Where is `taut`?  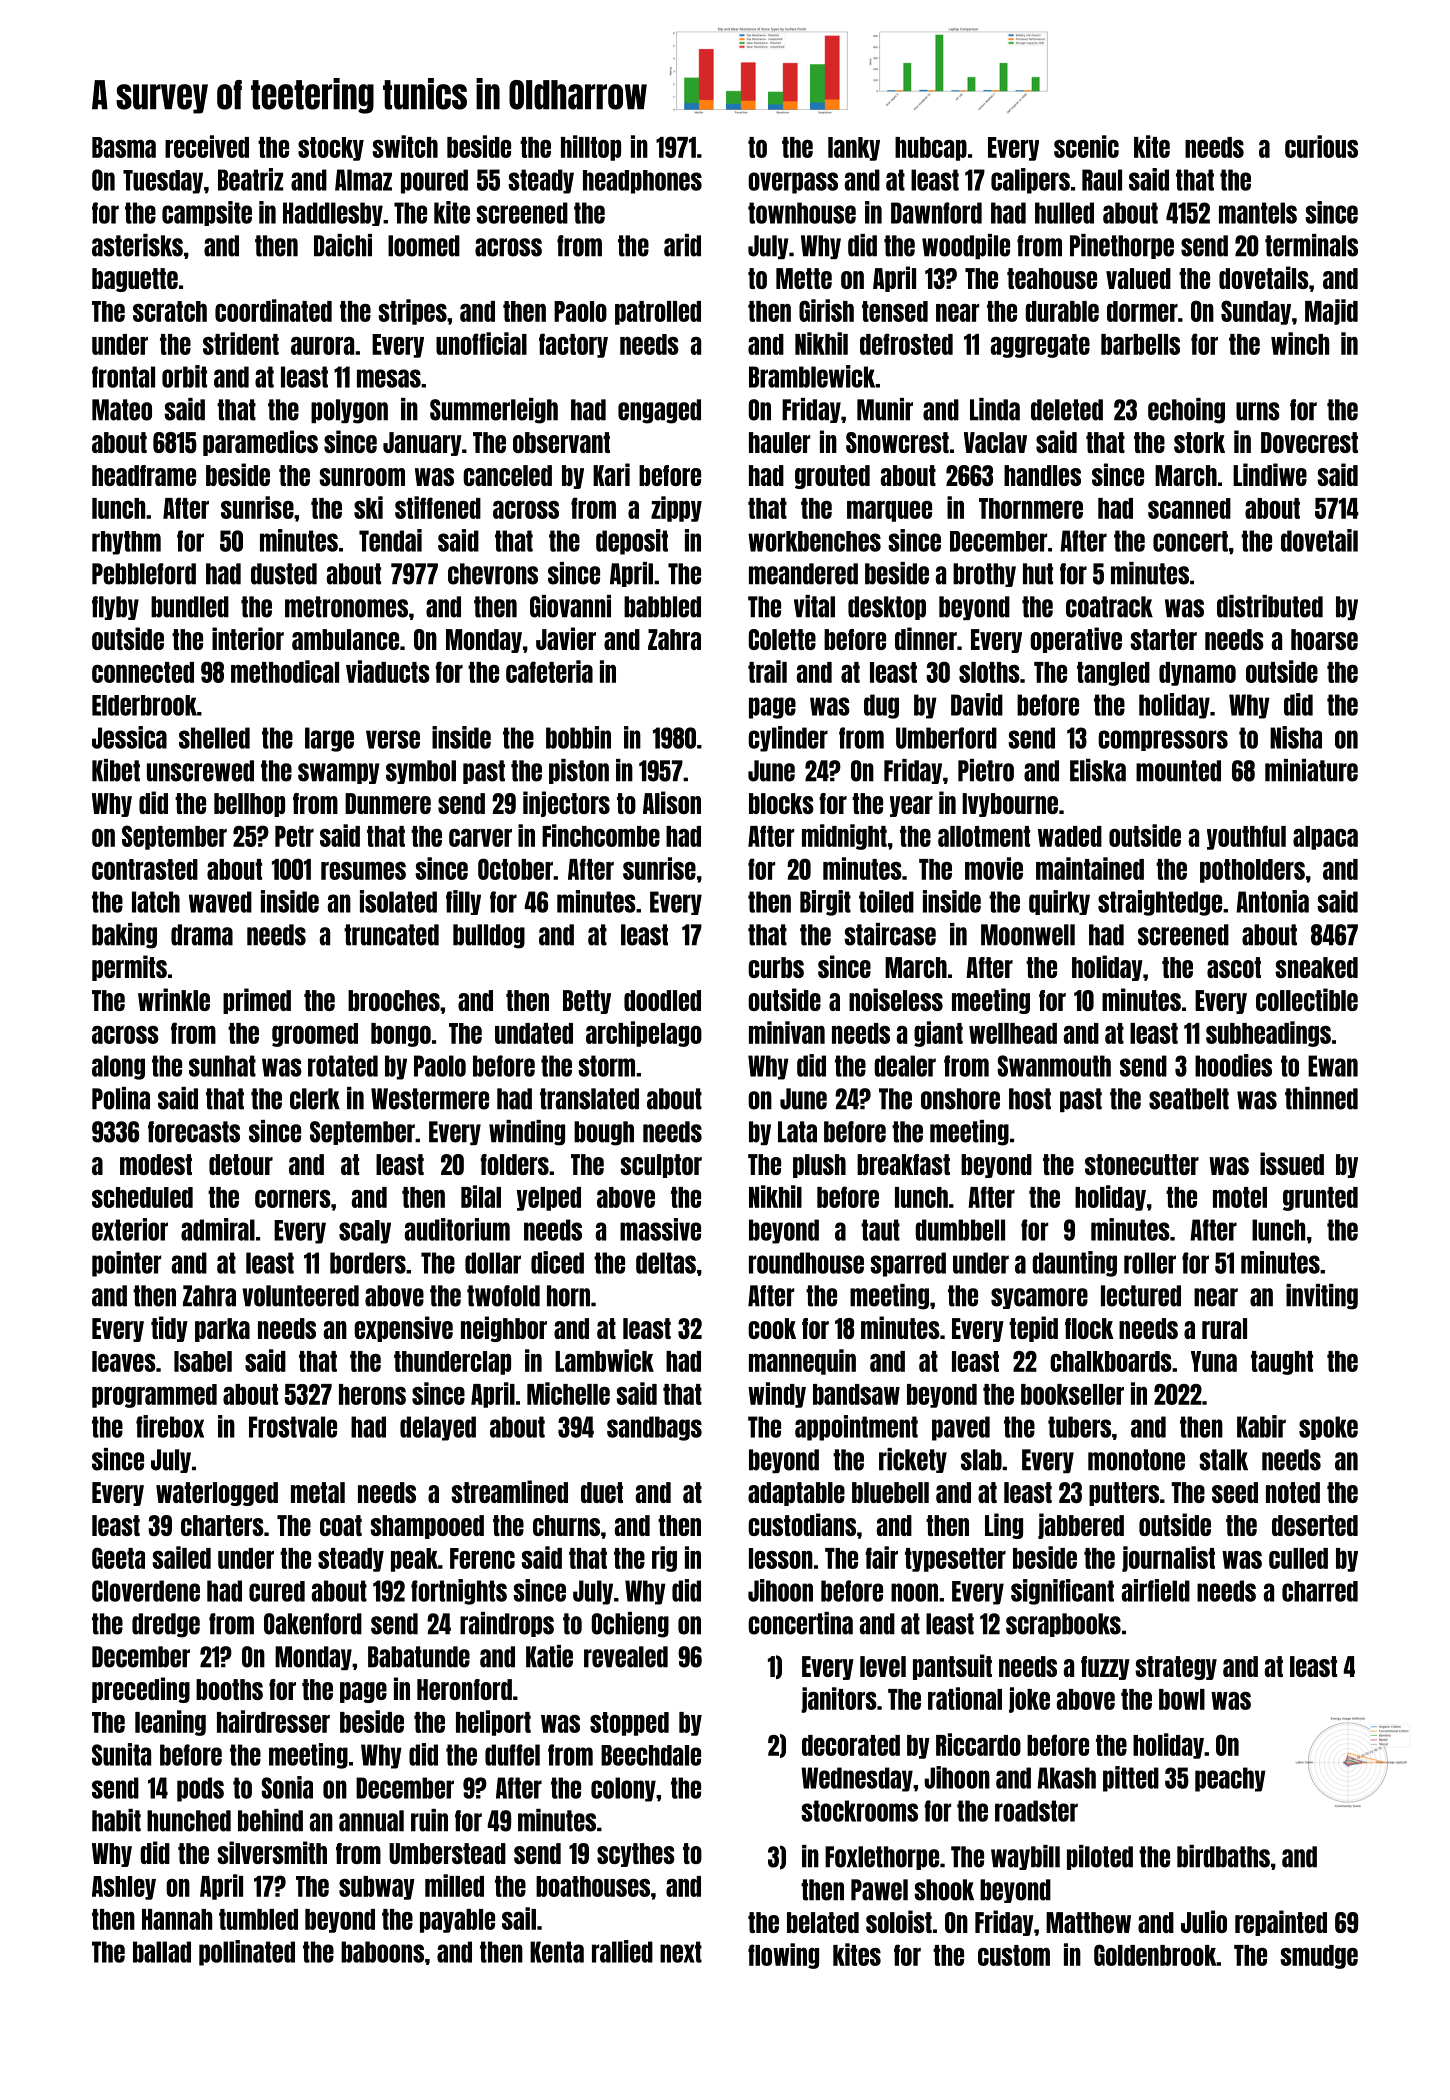 taut is located at coordinates (880, 1230).
